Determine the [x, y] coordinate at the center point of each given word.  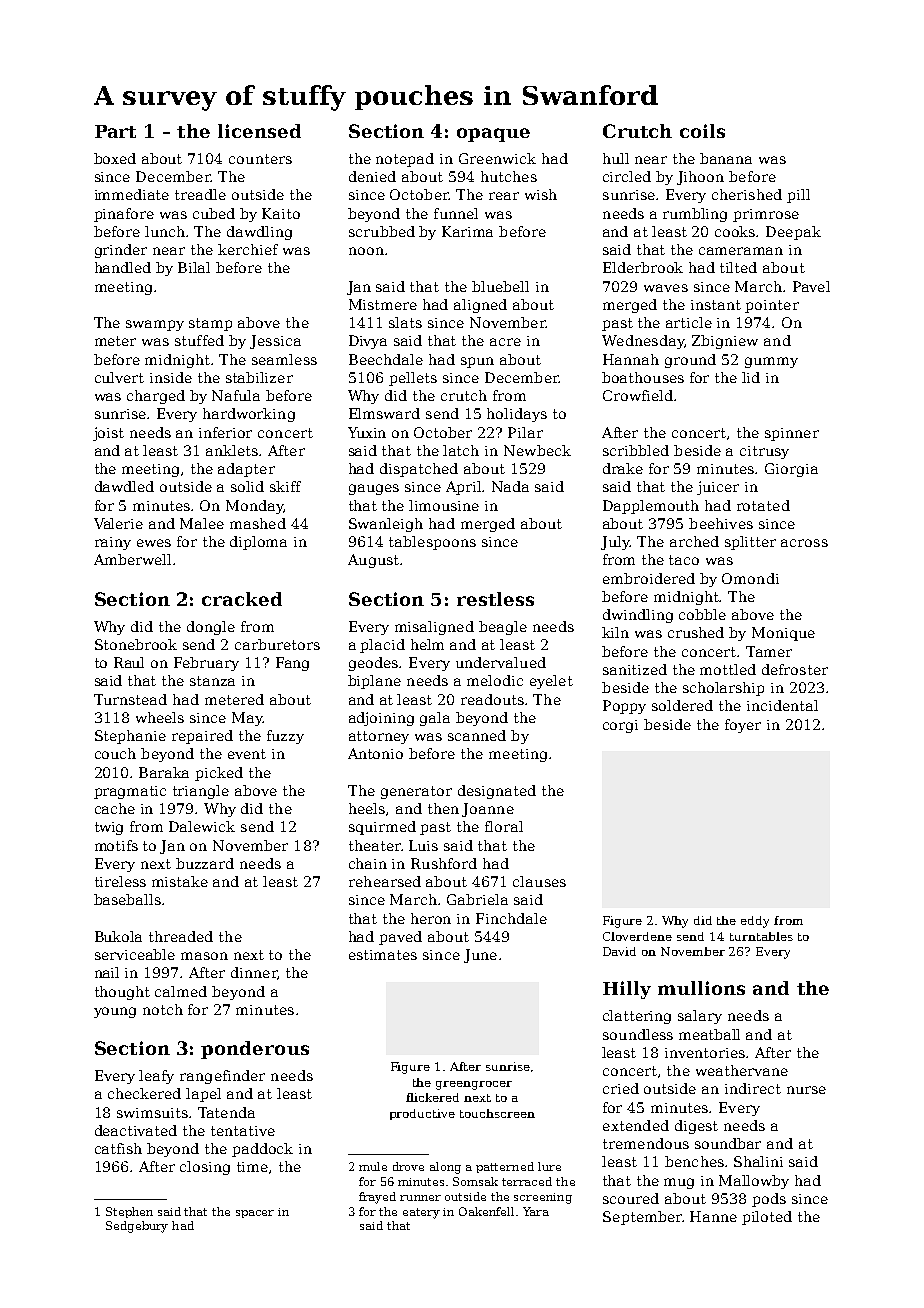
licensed [259, 131]
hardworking [249, 415]
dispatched [419, 470]
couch [115, 753]
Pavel [811, 286]
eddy [755, 922]
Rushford [444, 863]
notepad [405, 160]
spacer [255, 1214]
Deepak [793, 233]
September [642, 1218]
